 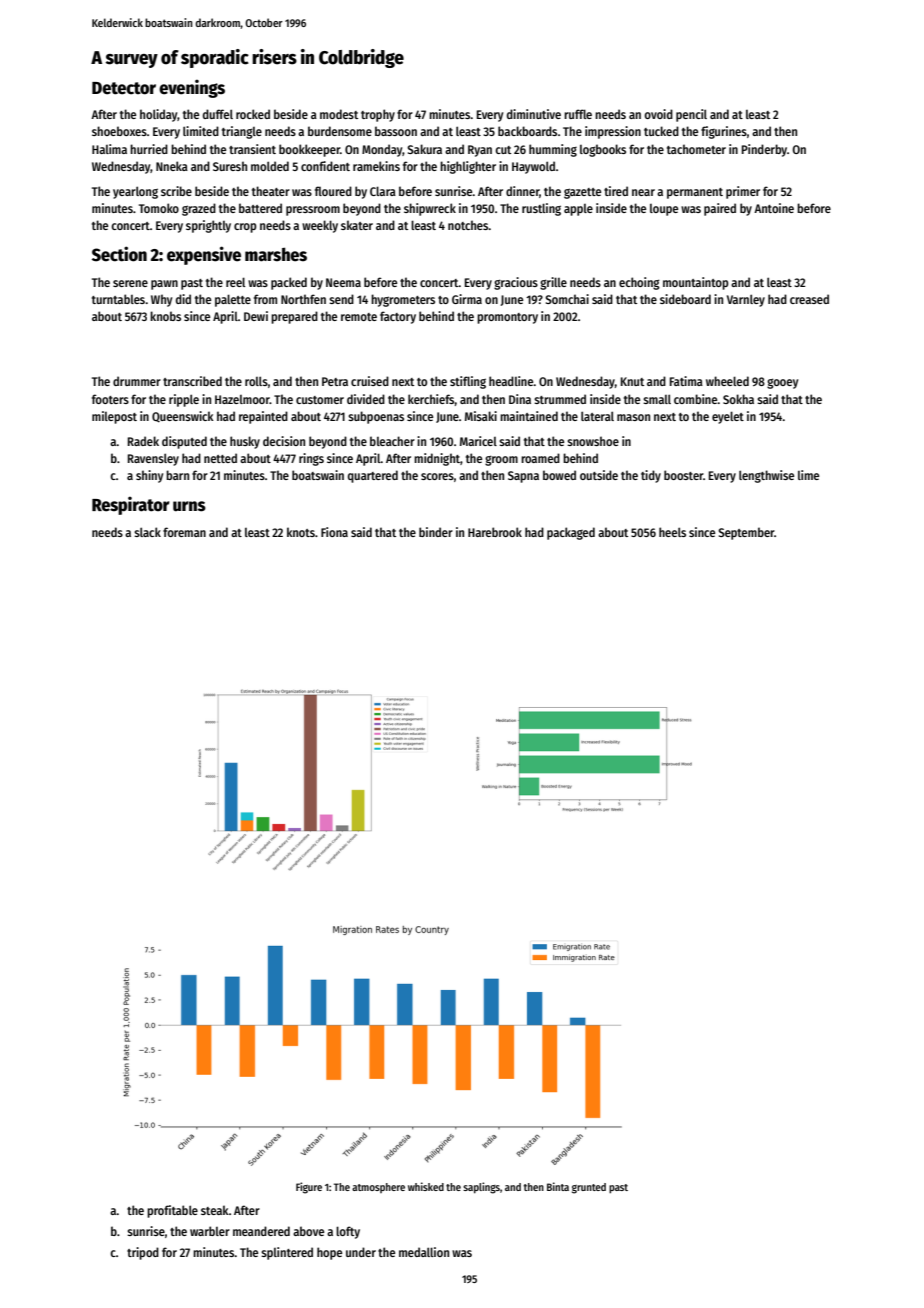 I want to click on notches, so click(x=468, y=225).
